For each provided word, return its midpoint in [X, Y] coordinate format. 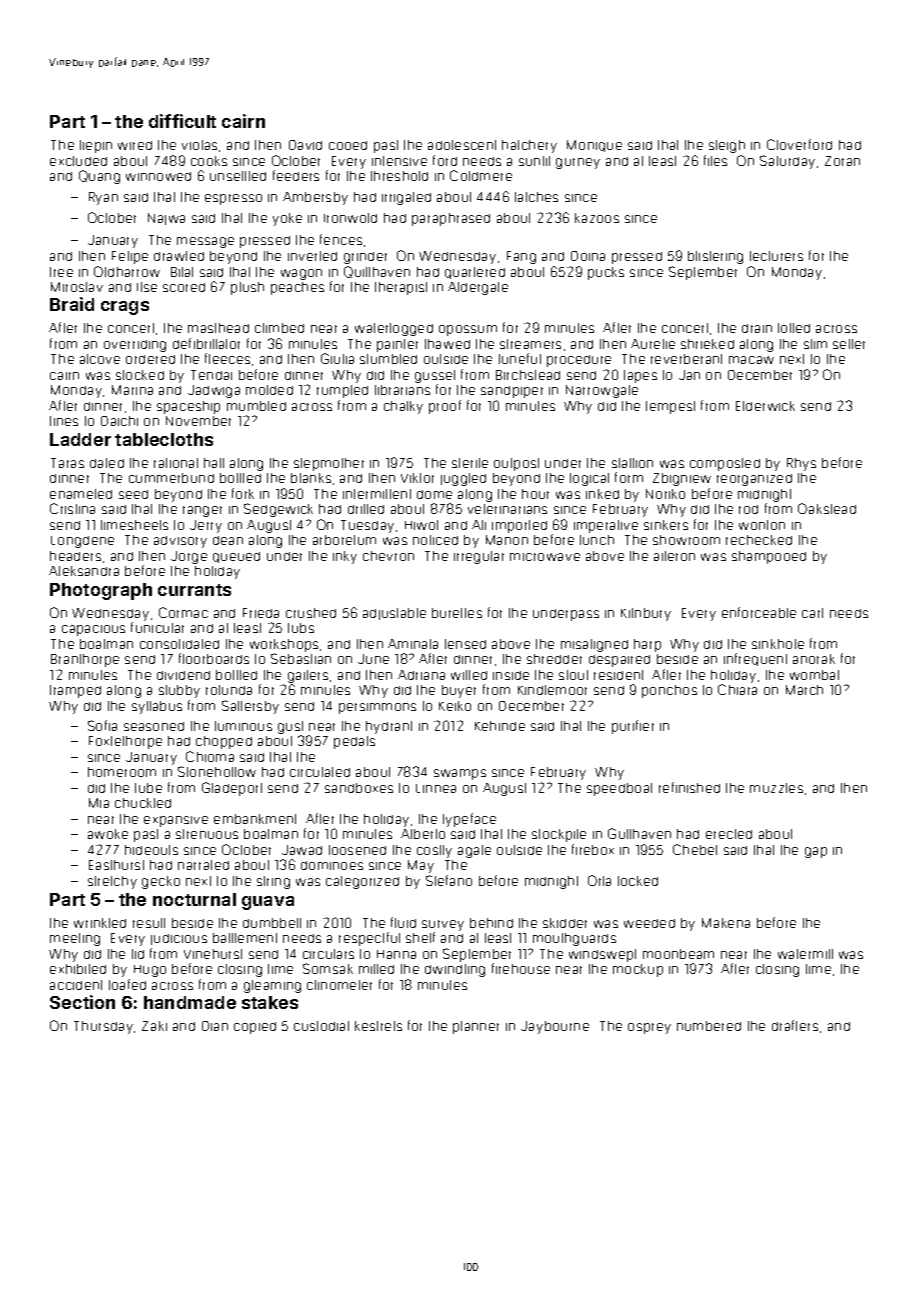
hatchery [529, 146]
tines [64, 421]
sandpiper [512, 392]
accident [76, 985]
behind [491, 923]
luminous [243, 726]
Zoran [842, 161]
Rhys [801, 464]
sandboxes [359, 788]
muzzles [776, 788]
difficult [182, 121]
